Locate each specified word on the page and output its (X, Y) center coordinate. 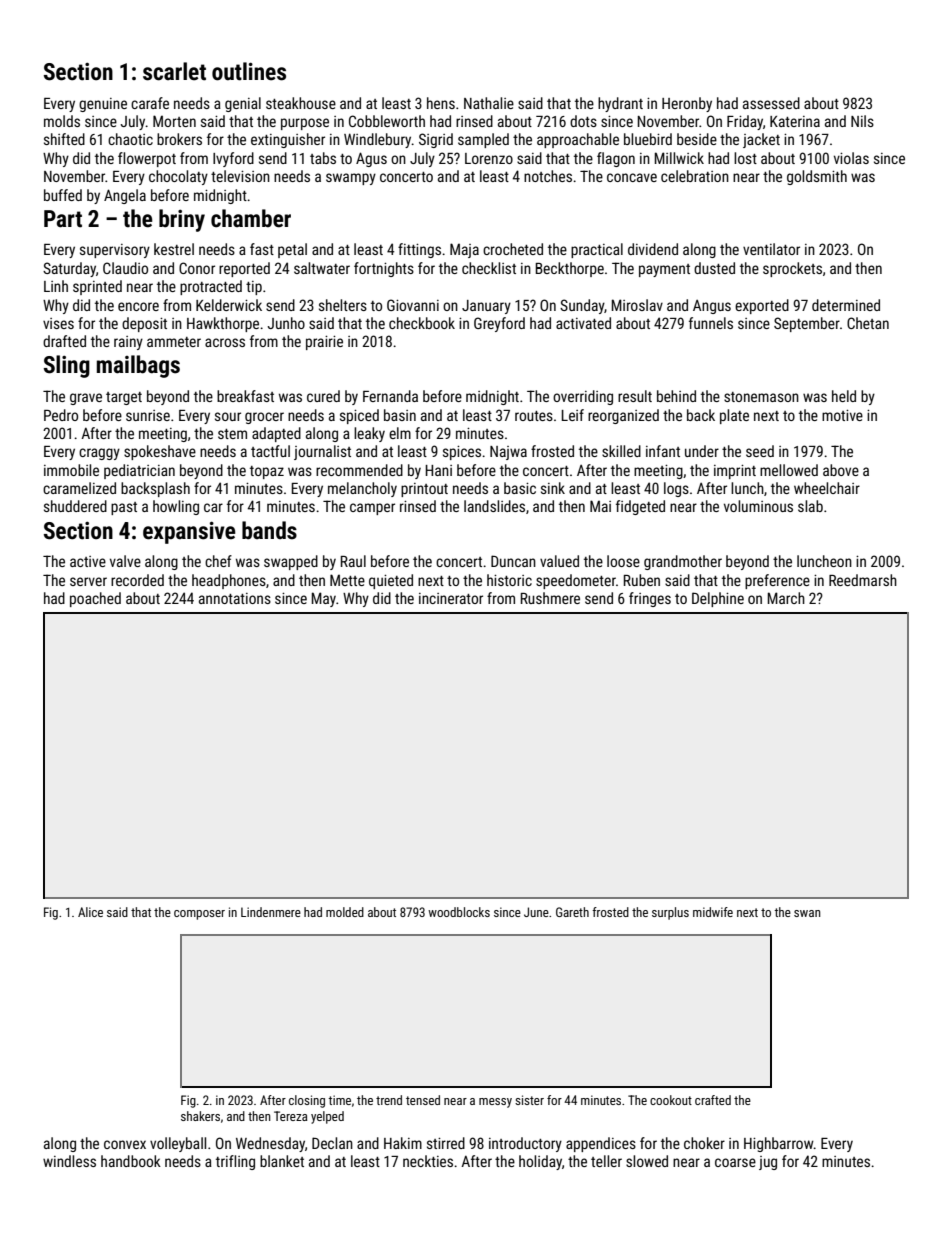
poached (95, 599)
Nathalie (489, 103)
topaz (267, 472)
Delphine (718, 599)
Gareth (572, 912)
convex (125, 1144)
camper (372, 509)
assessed (771, 103)
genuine (103, 105)
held (844, 396)
